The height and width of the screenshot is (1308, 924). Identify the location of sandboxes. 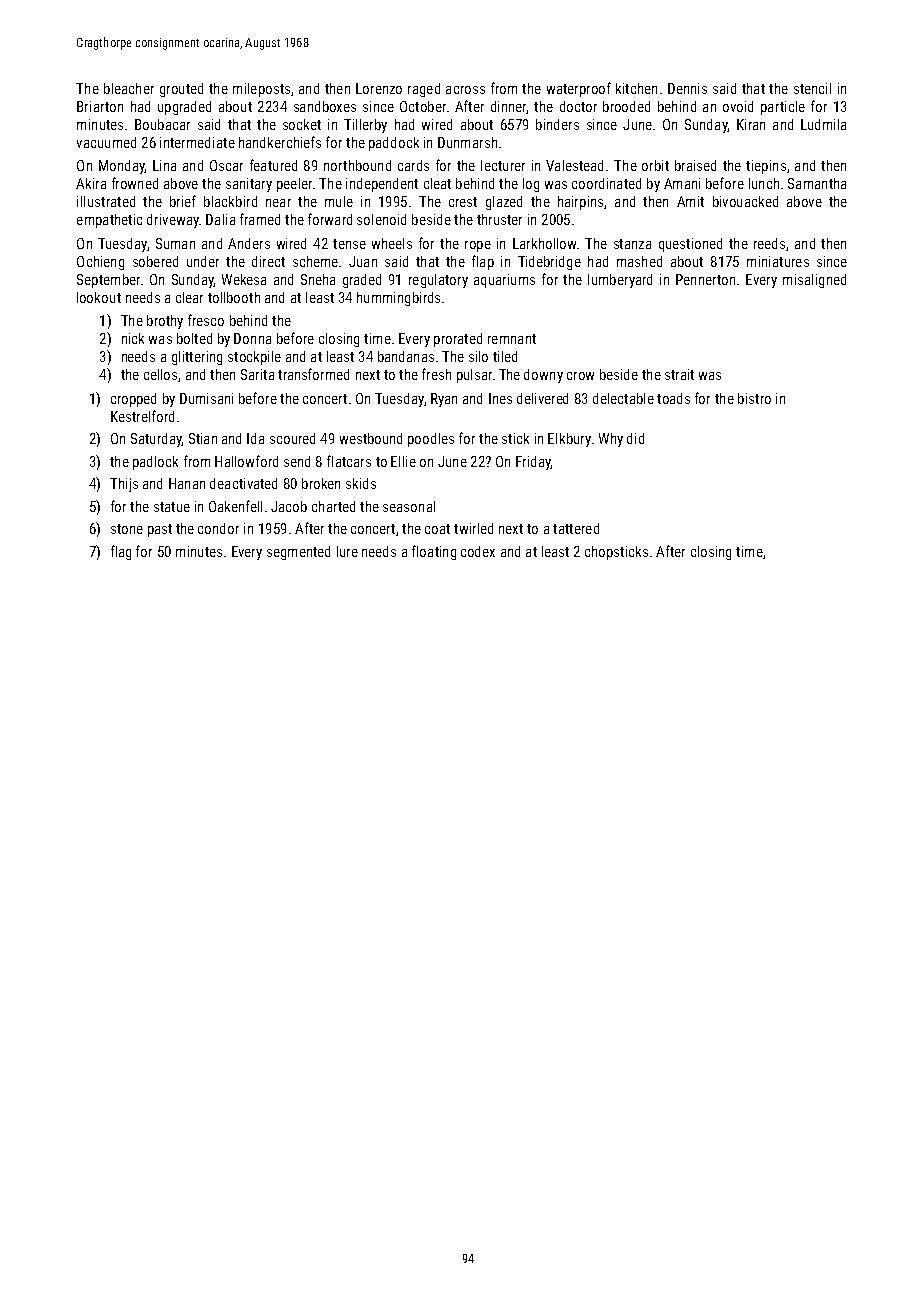
(325, 106).
